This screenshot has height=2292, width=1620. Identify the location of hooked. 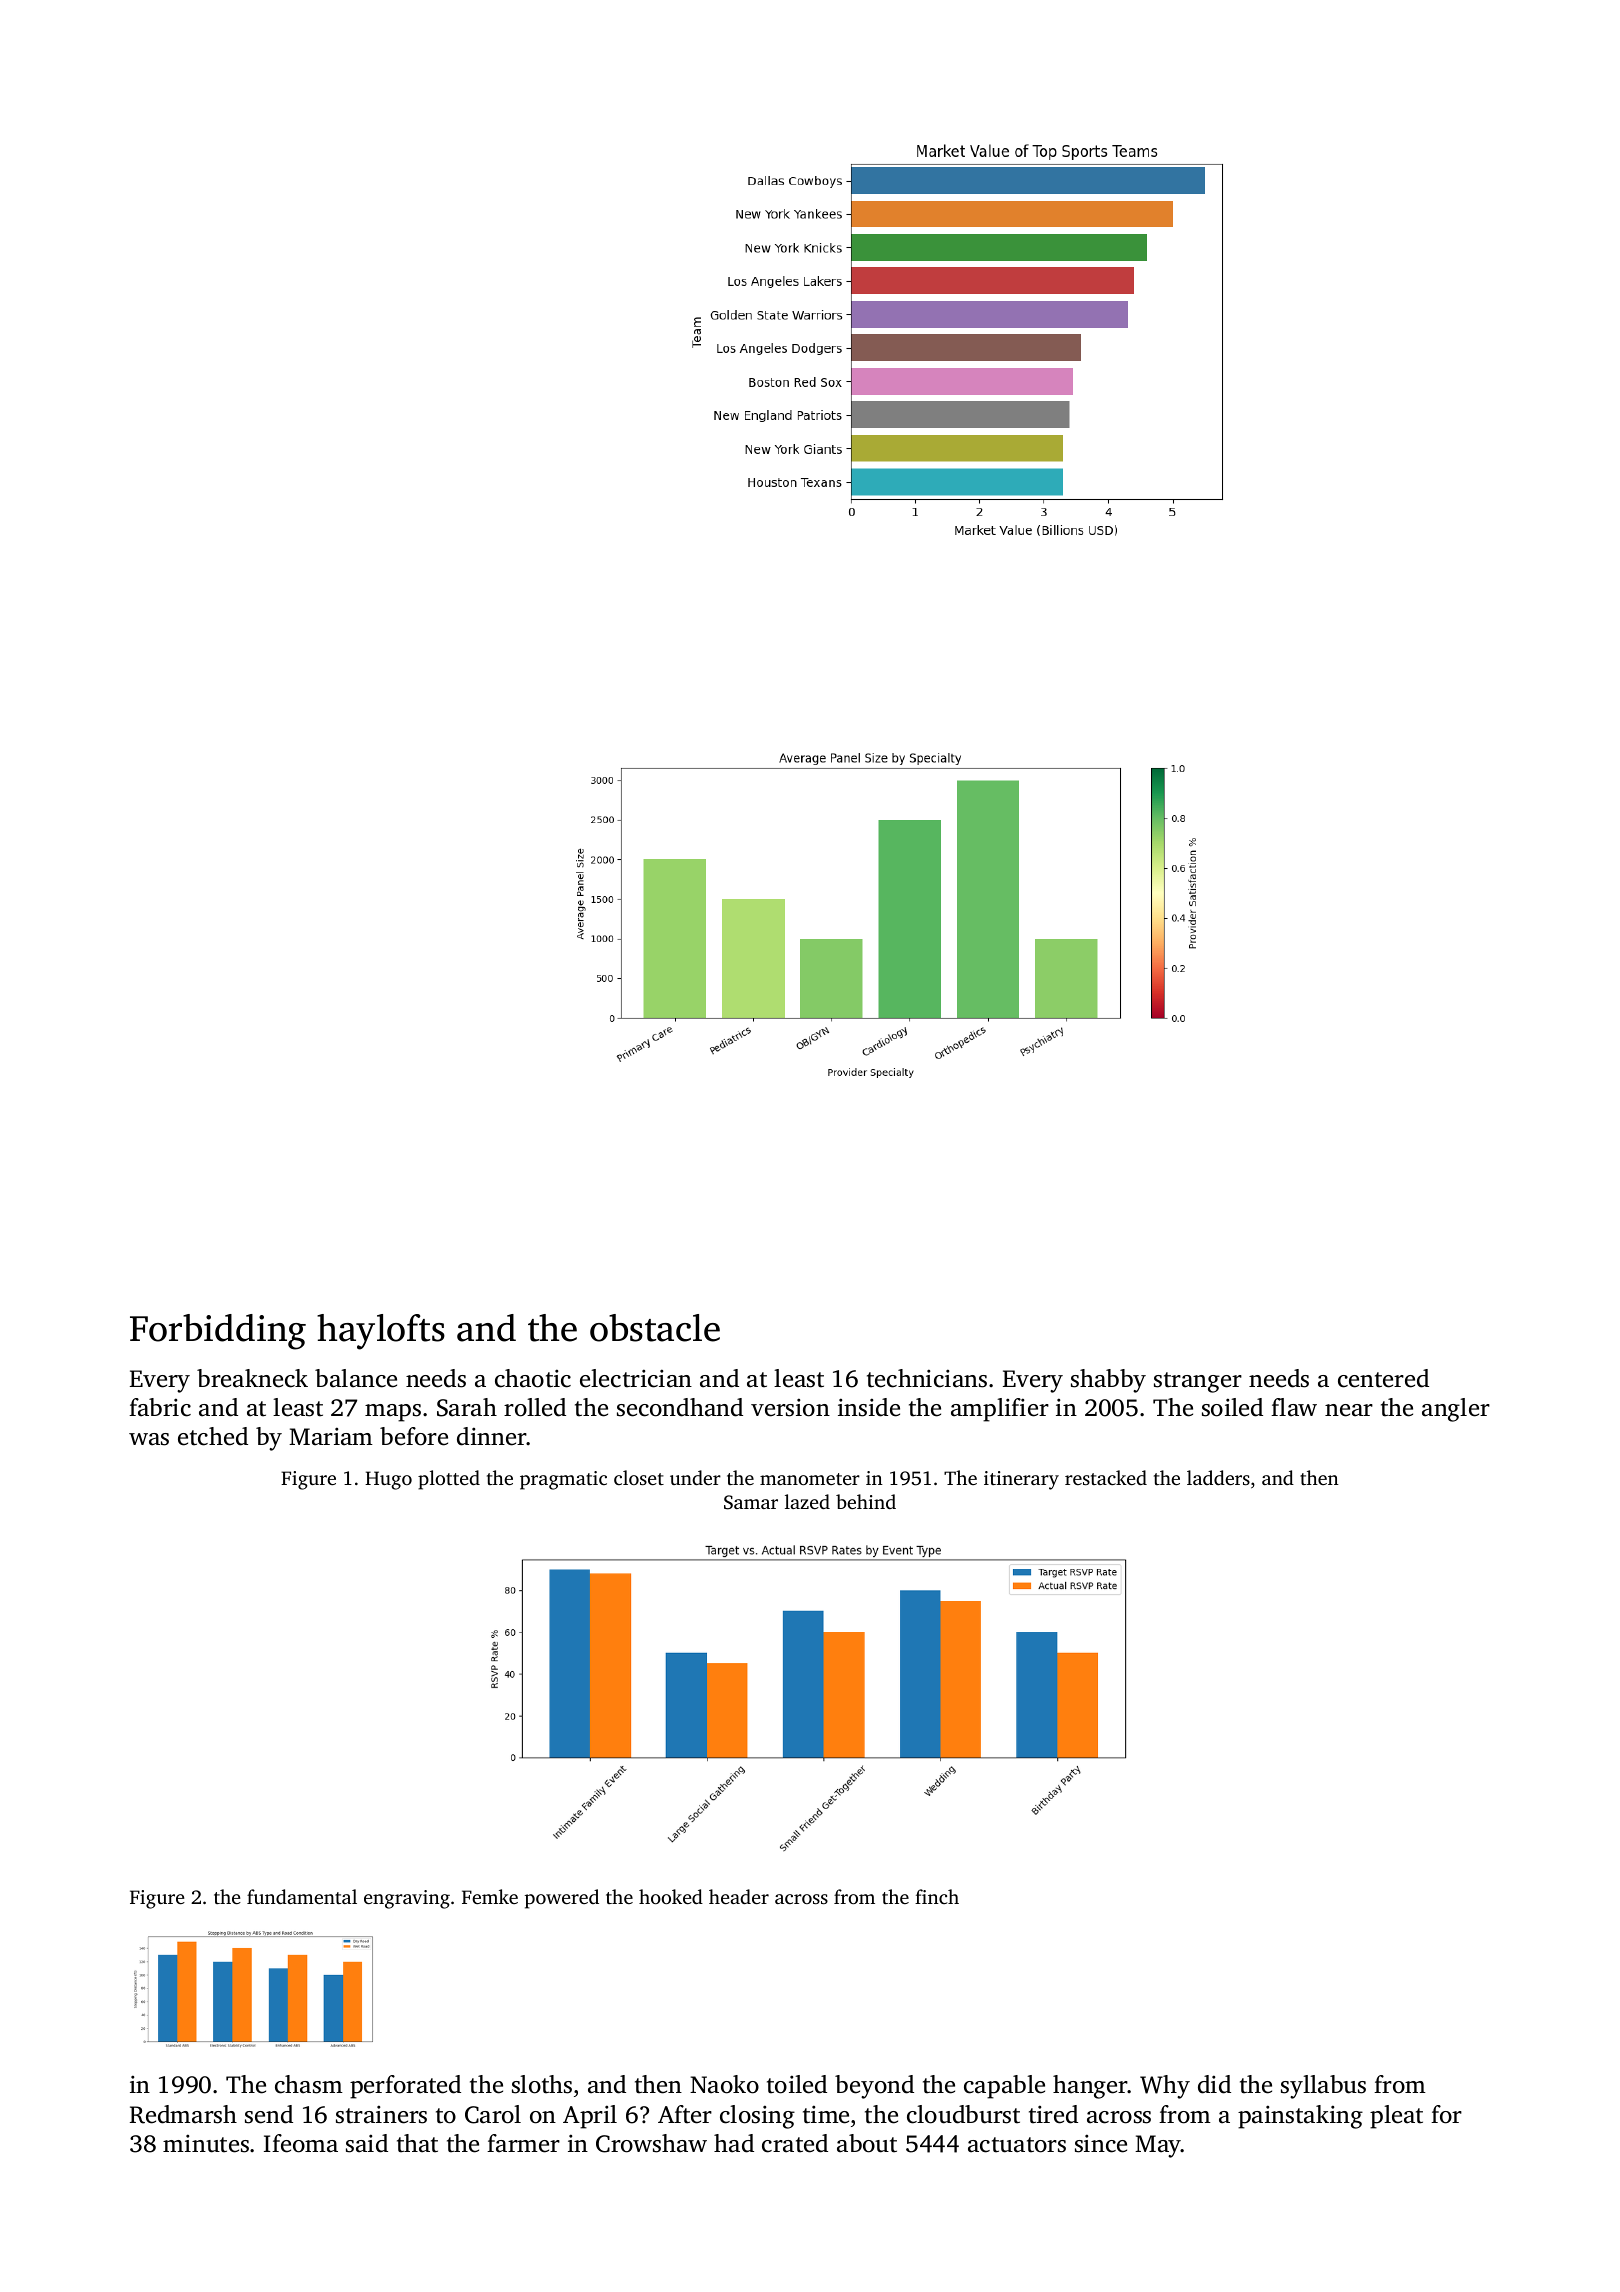
(671, 1896).
